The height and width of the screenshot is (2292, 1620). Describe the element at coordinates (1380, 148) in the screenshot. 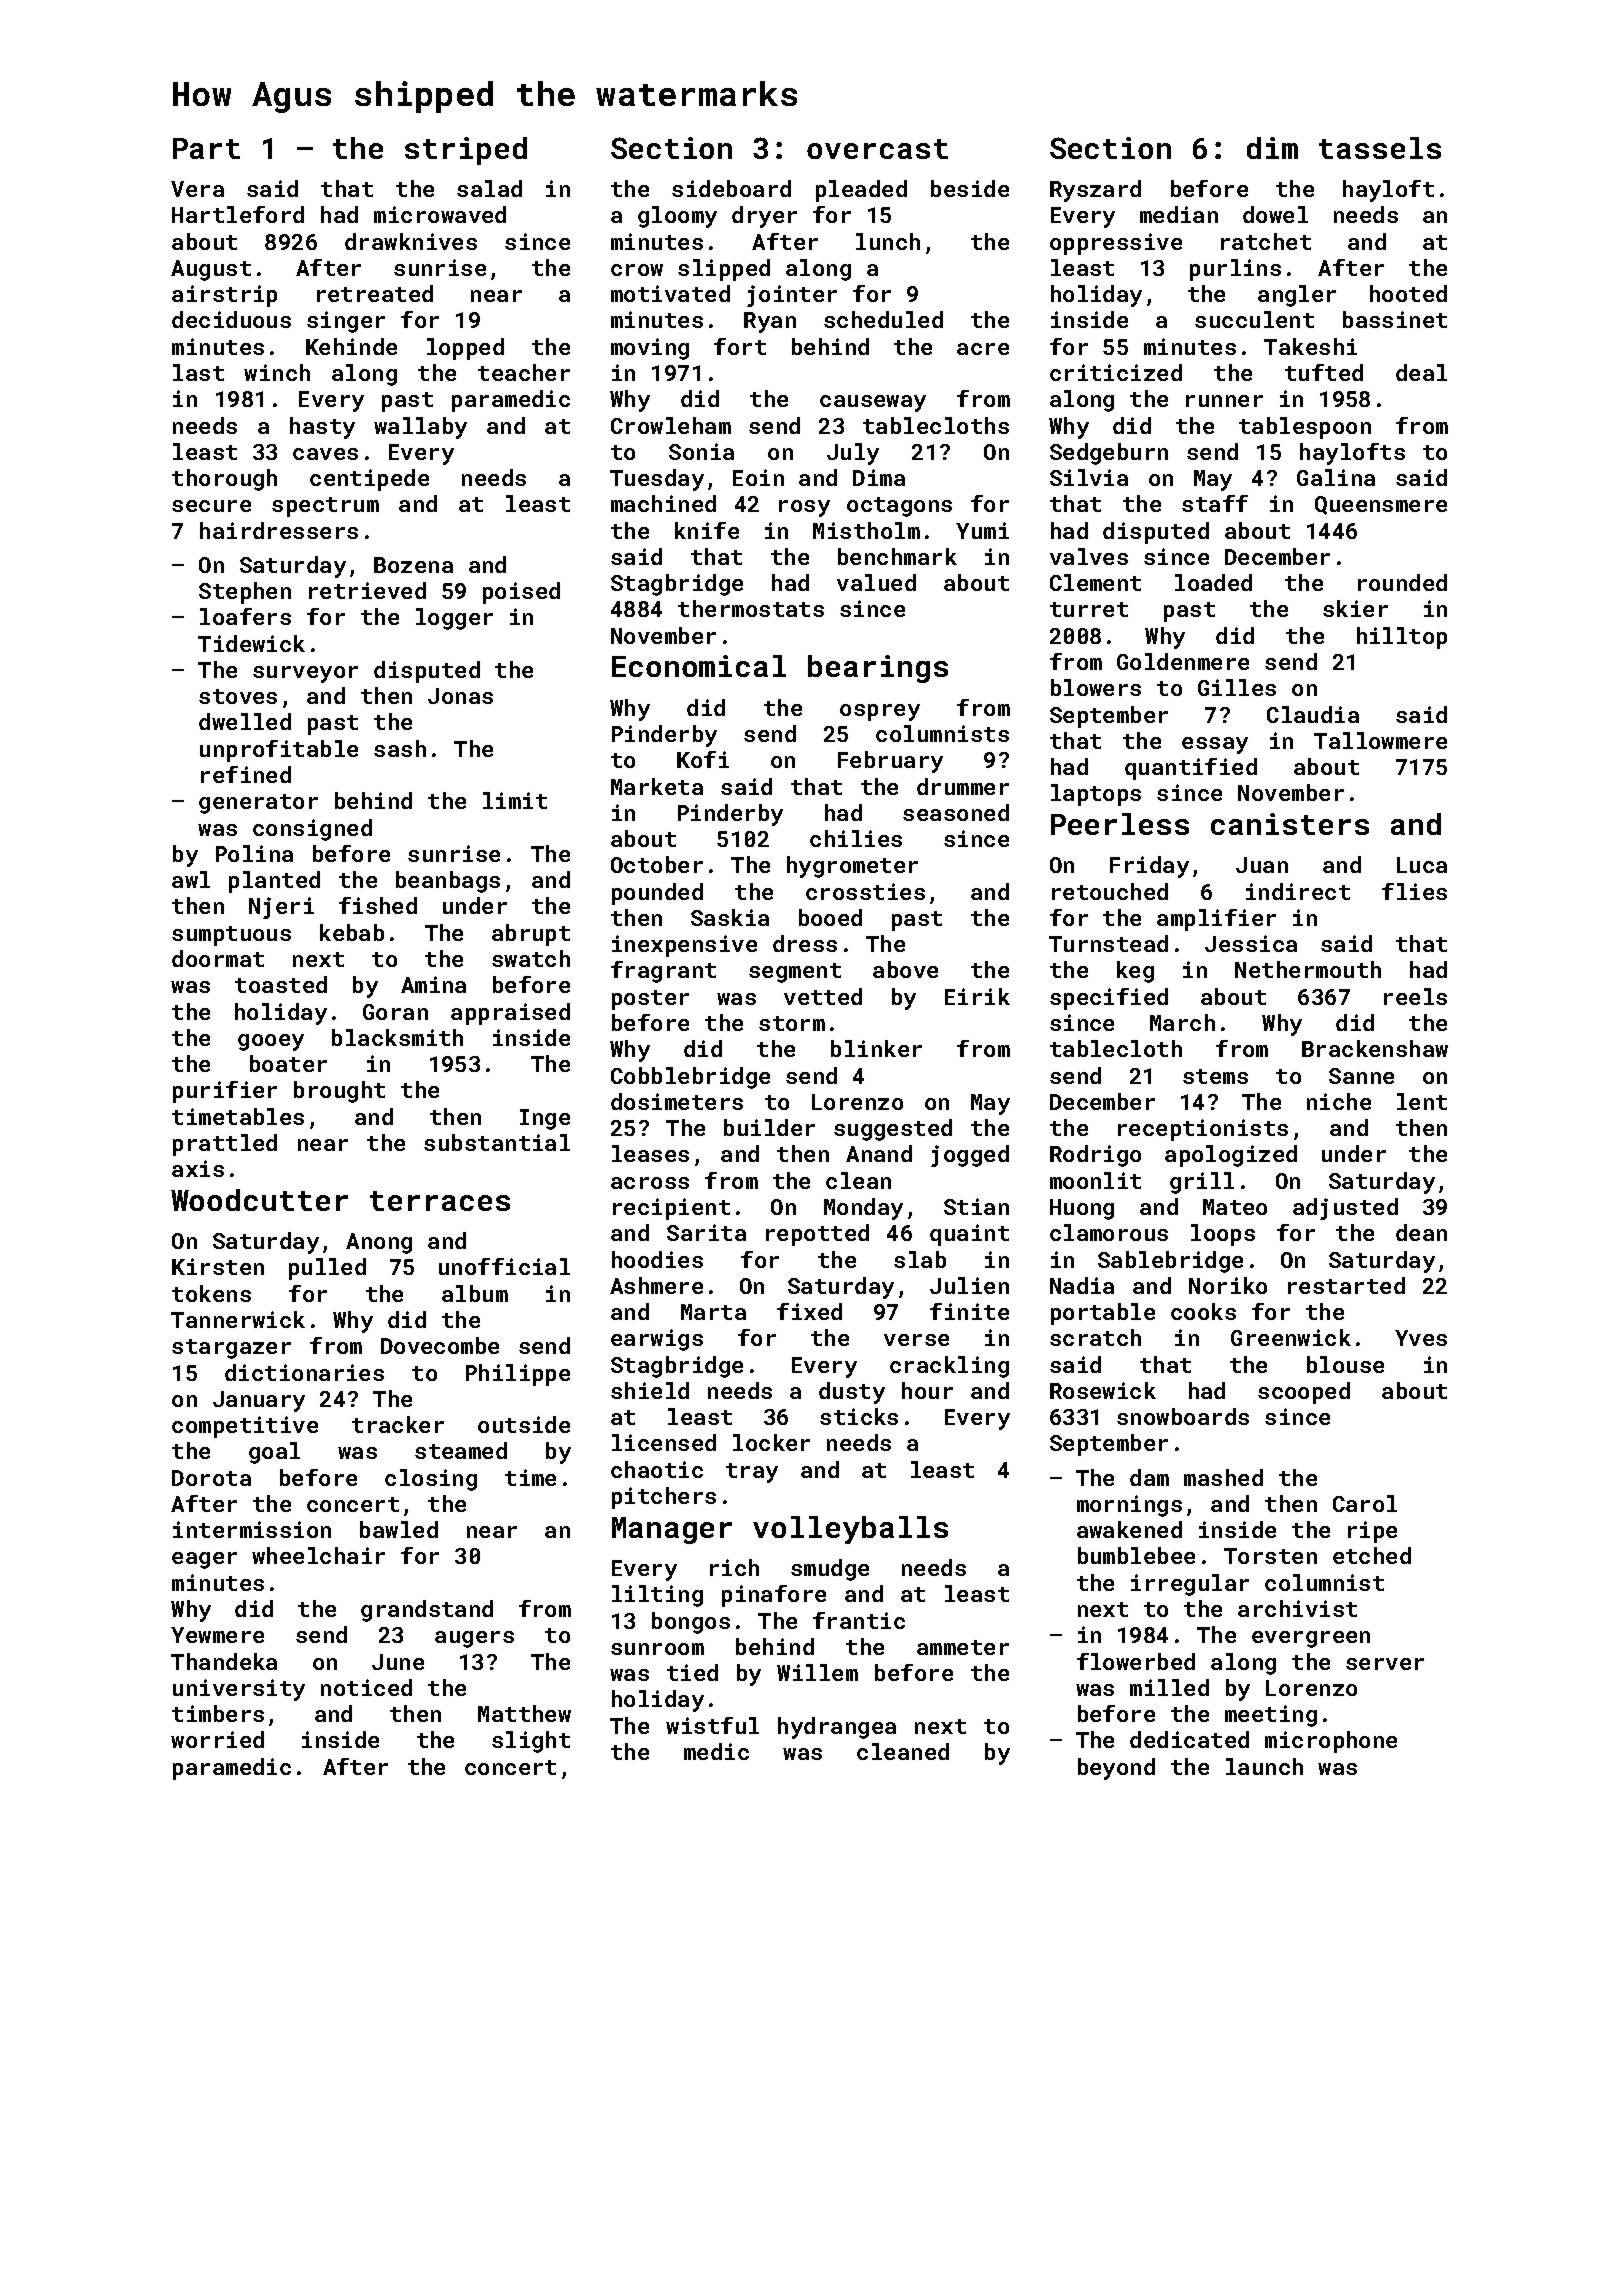

I see `tassels` at that location.
